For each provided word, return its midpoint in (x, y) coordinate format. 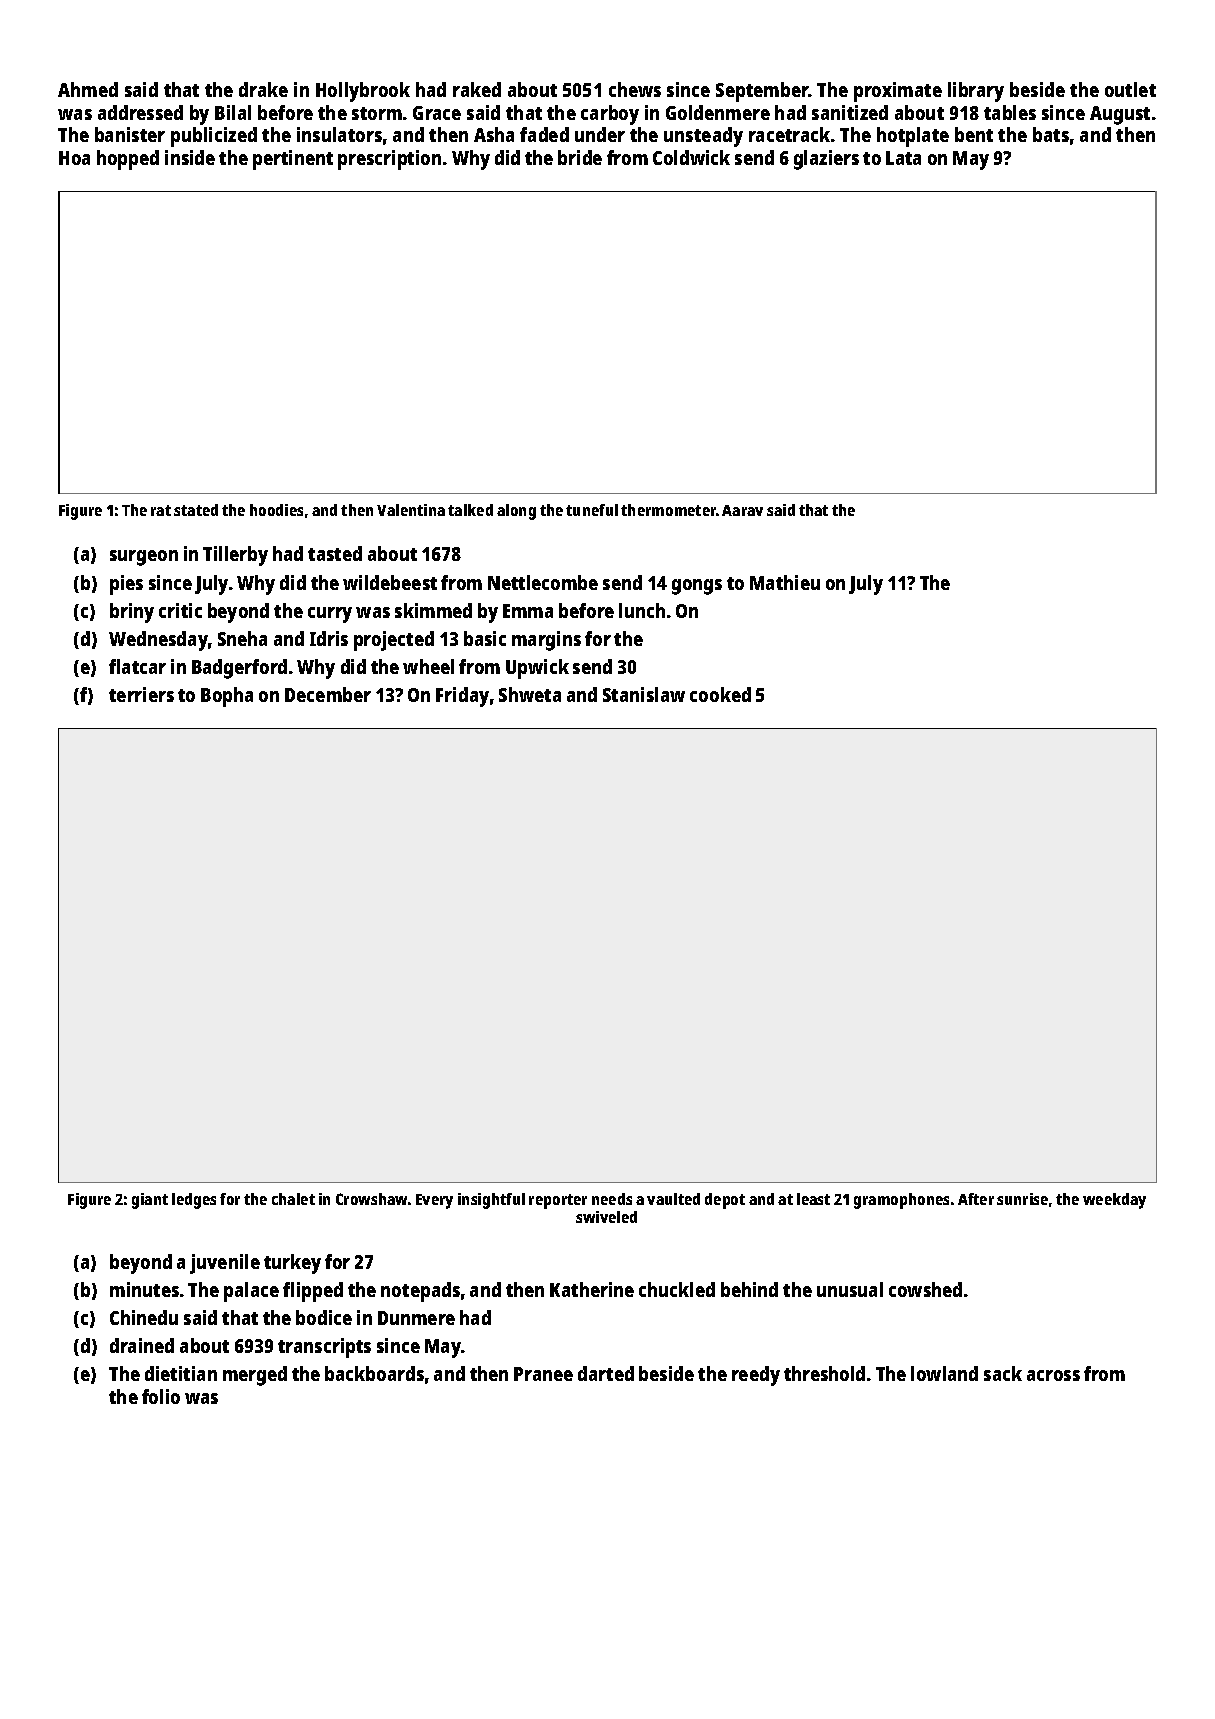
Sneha (242, 638)
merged (255, 1376)
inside (190, 157)
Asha (494, 134)
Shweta (530, 694)
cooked (720, 694)
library (976, 92)
